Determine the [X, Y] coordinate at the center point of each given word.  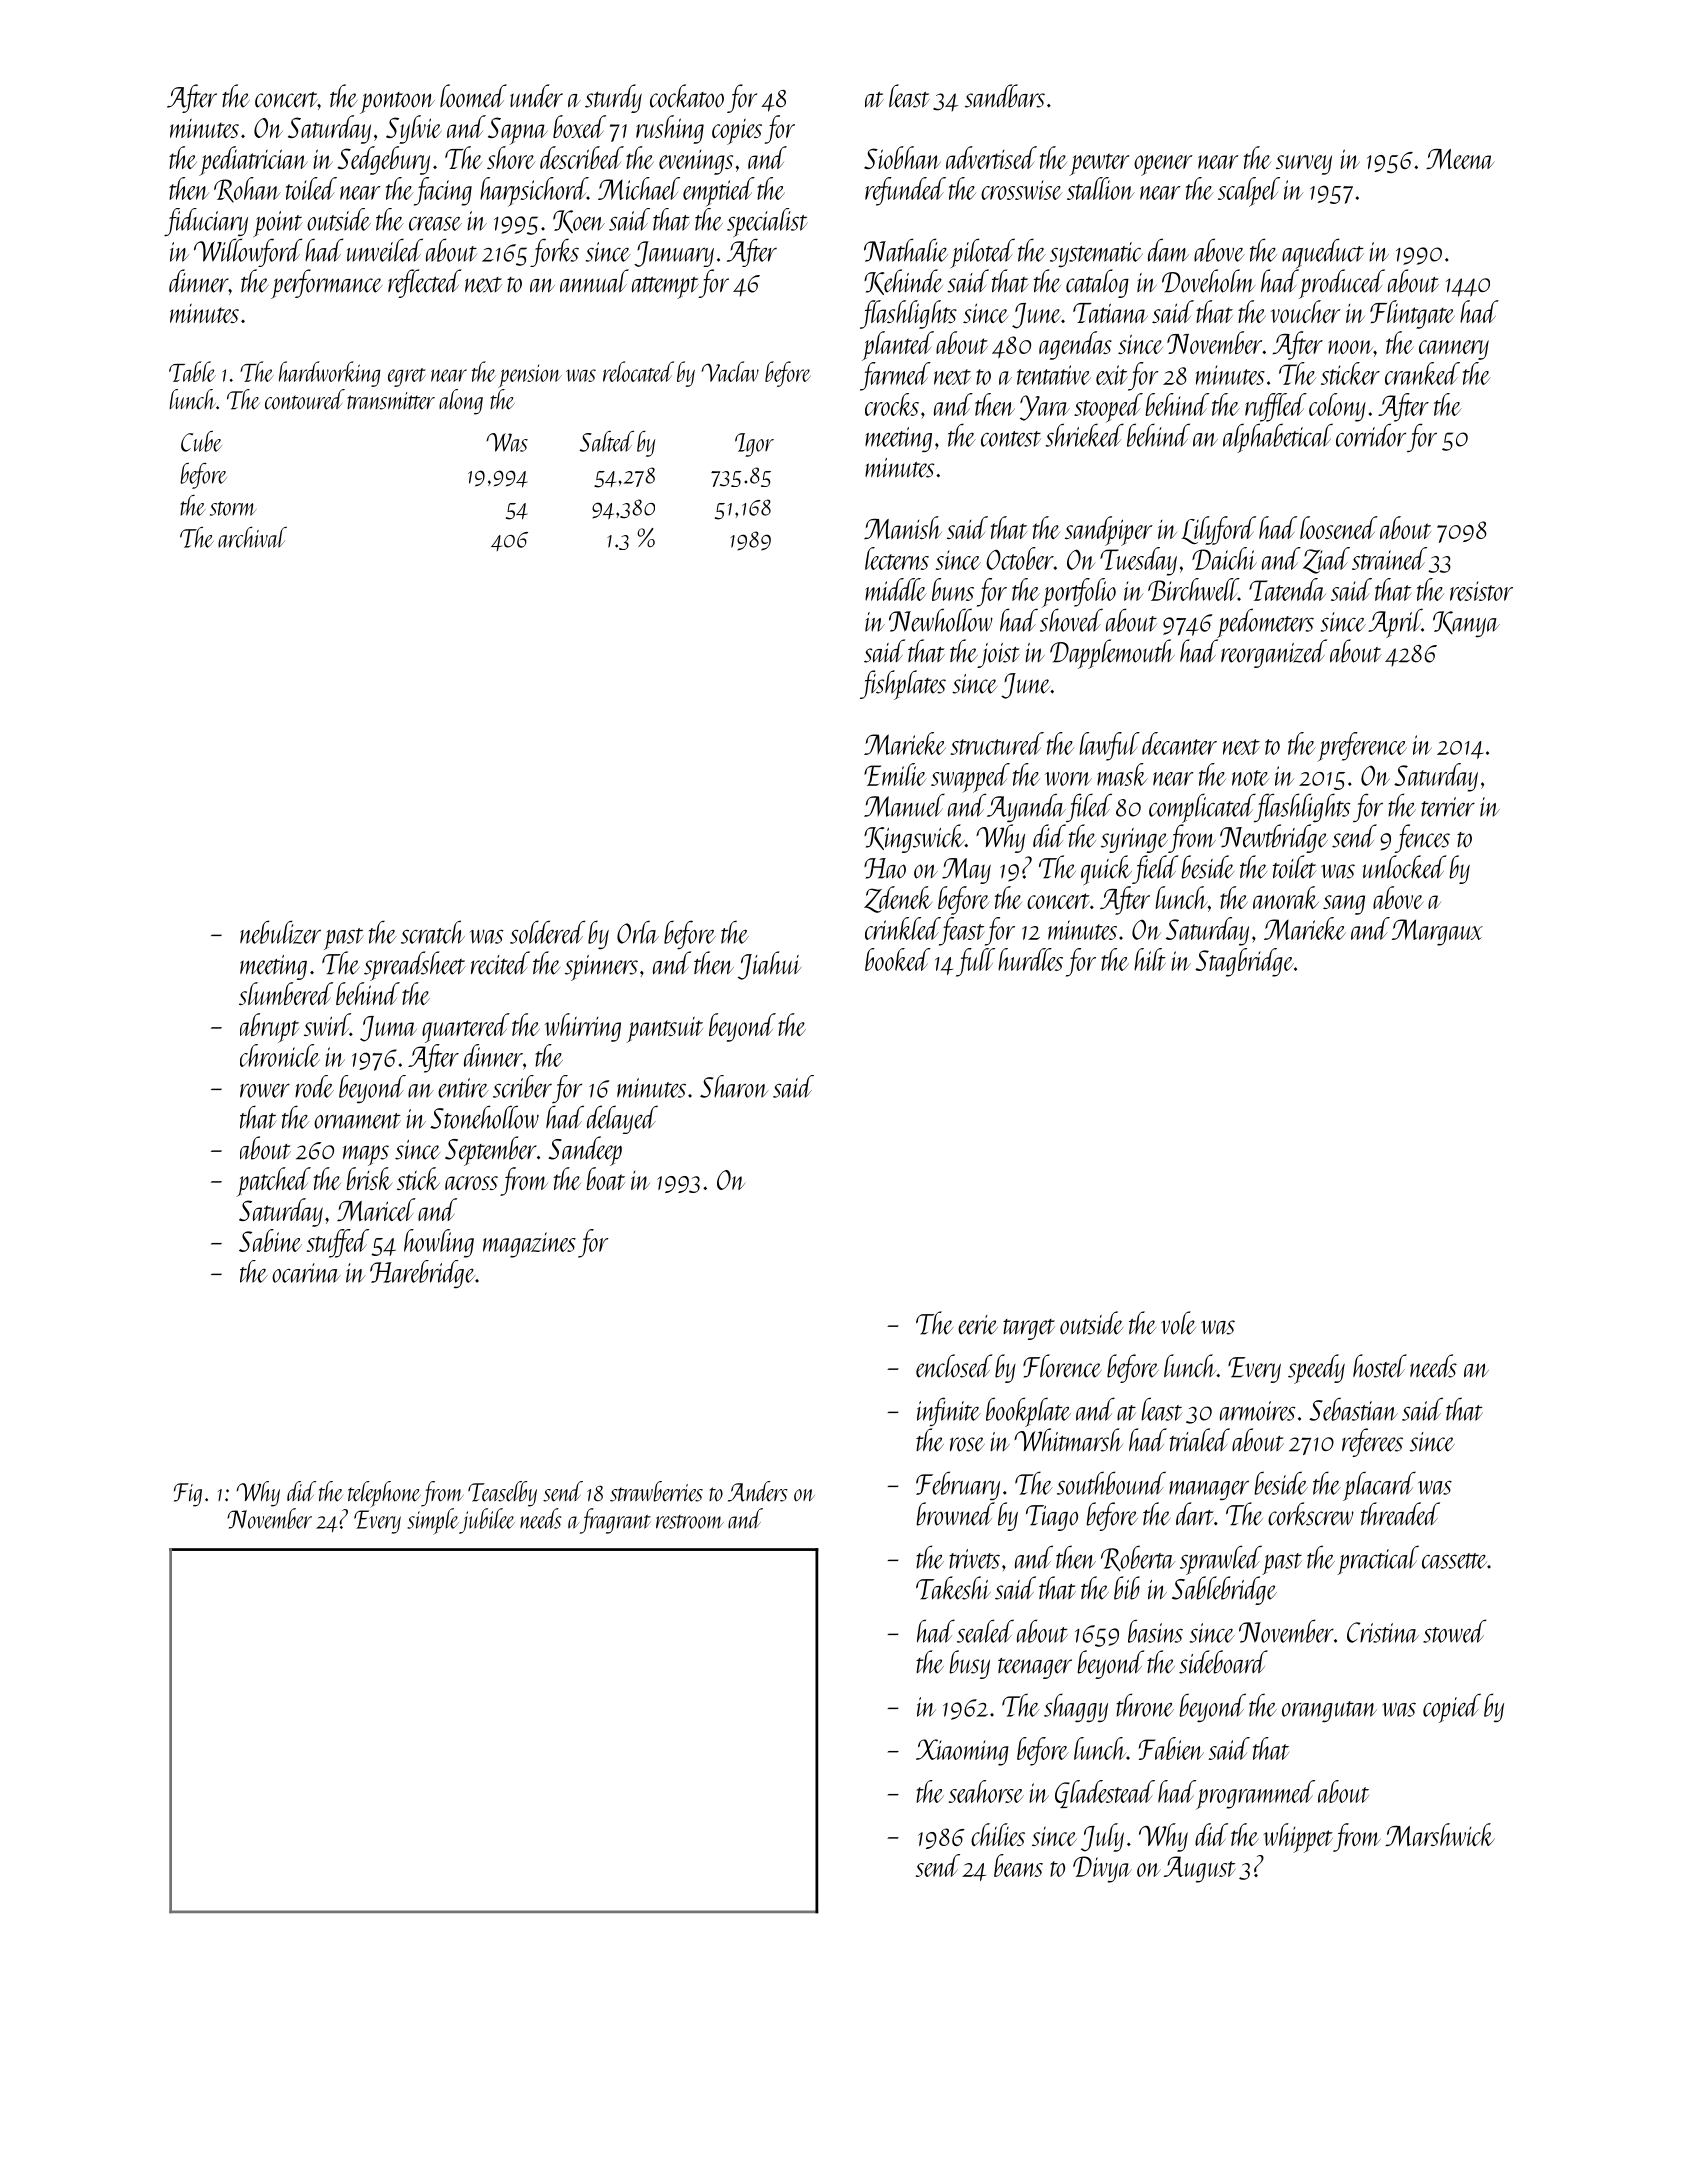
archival [252, 537]
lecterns [897, 558]
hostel [1380, 1366]
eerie [978, 1325]
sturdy [613, 98]
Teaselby [502, 1494]
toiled [311, 188]
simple [433, 1521]
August [1199, 1869]
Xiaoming [962, 1752]
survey [1304, 165]
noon [1351, 347]
